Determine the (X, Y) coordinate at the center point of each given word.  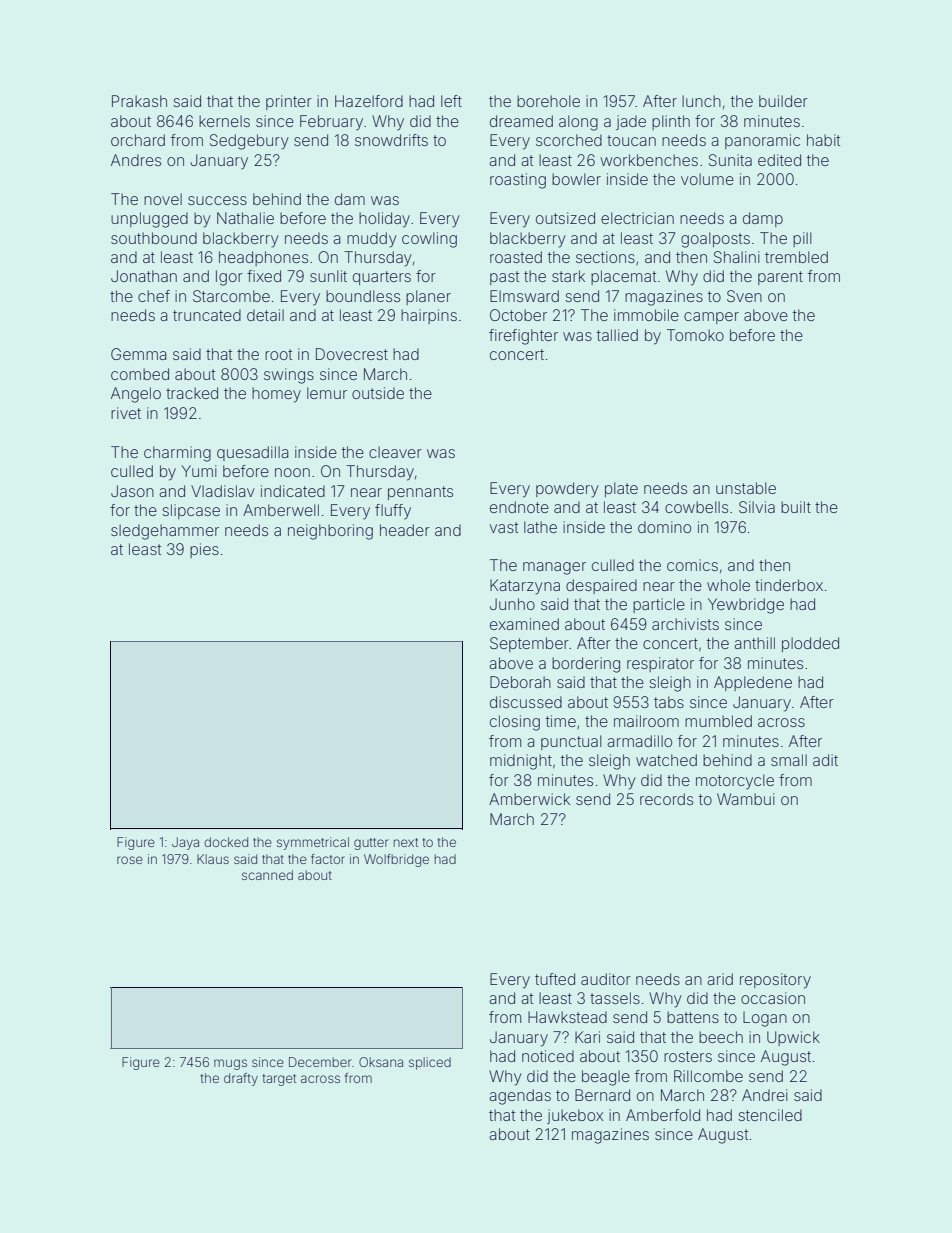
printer (289, 102)
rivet (126, 413)
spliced (430, 1063)
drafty (241, 1079)
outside (378, 393)
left (451, 101)
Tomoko (695, 335)
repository (775, 981)
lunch (701, 101)
